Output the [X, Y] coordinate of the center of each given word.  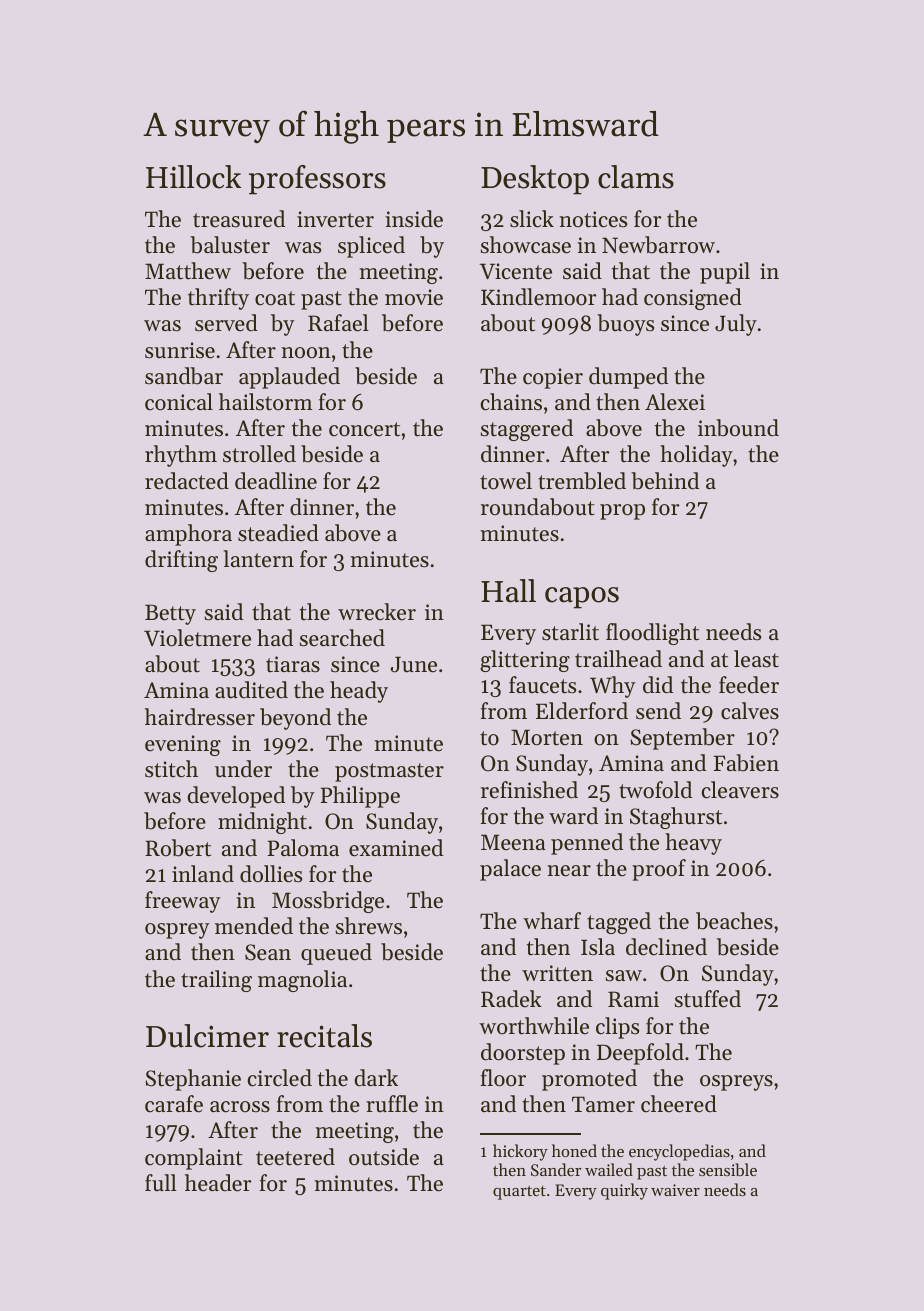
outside [384, 1157]
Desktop [535, 180]
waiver [675, 1190]
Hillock [193, 177]
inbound [738, 428]
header [218, 1183]
